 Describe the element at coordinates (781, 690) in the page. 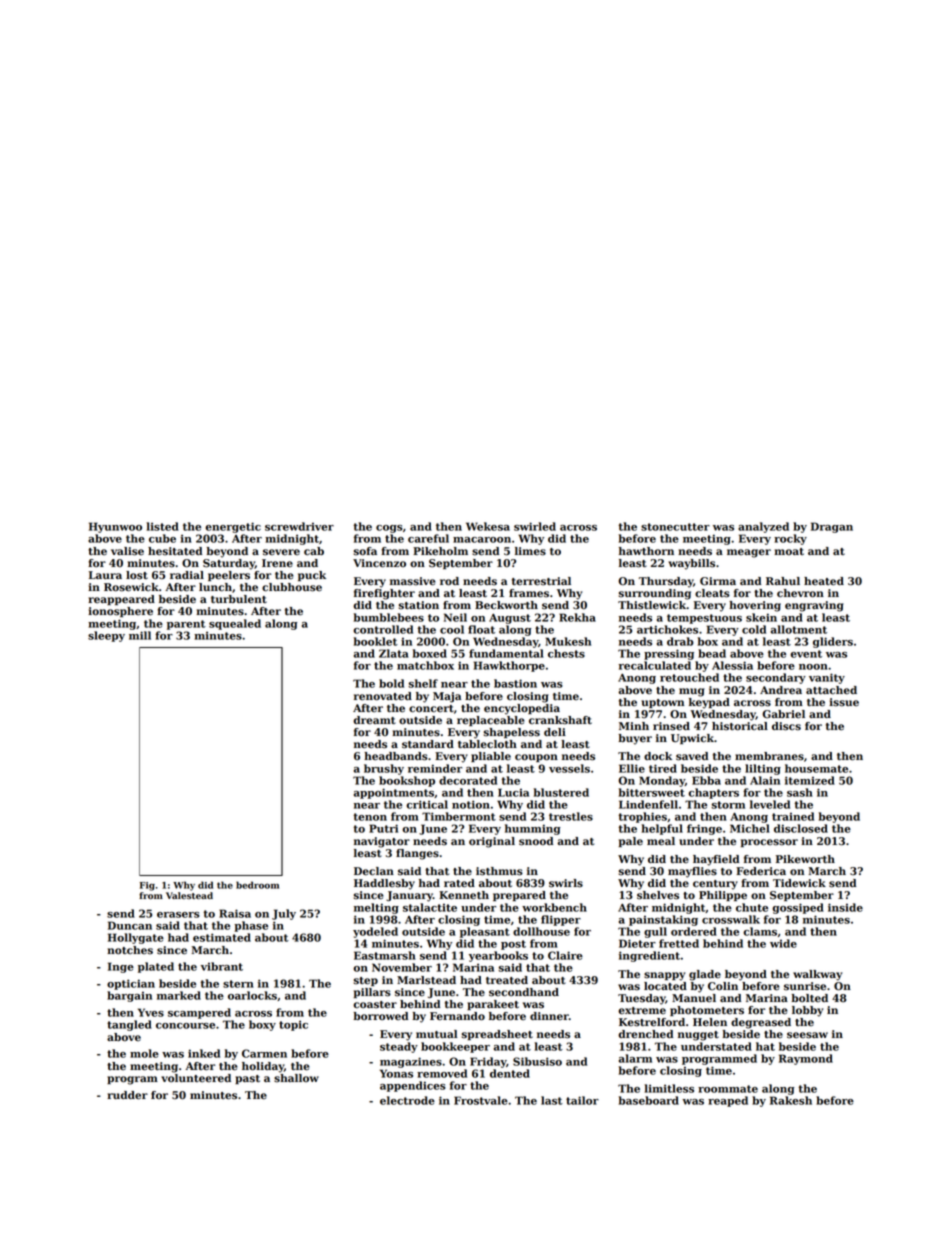

I see `Andrea` at that location.
